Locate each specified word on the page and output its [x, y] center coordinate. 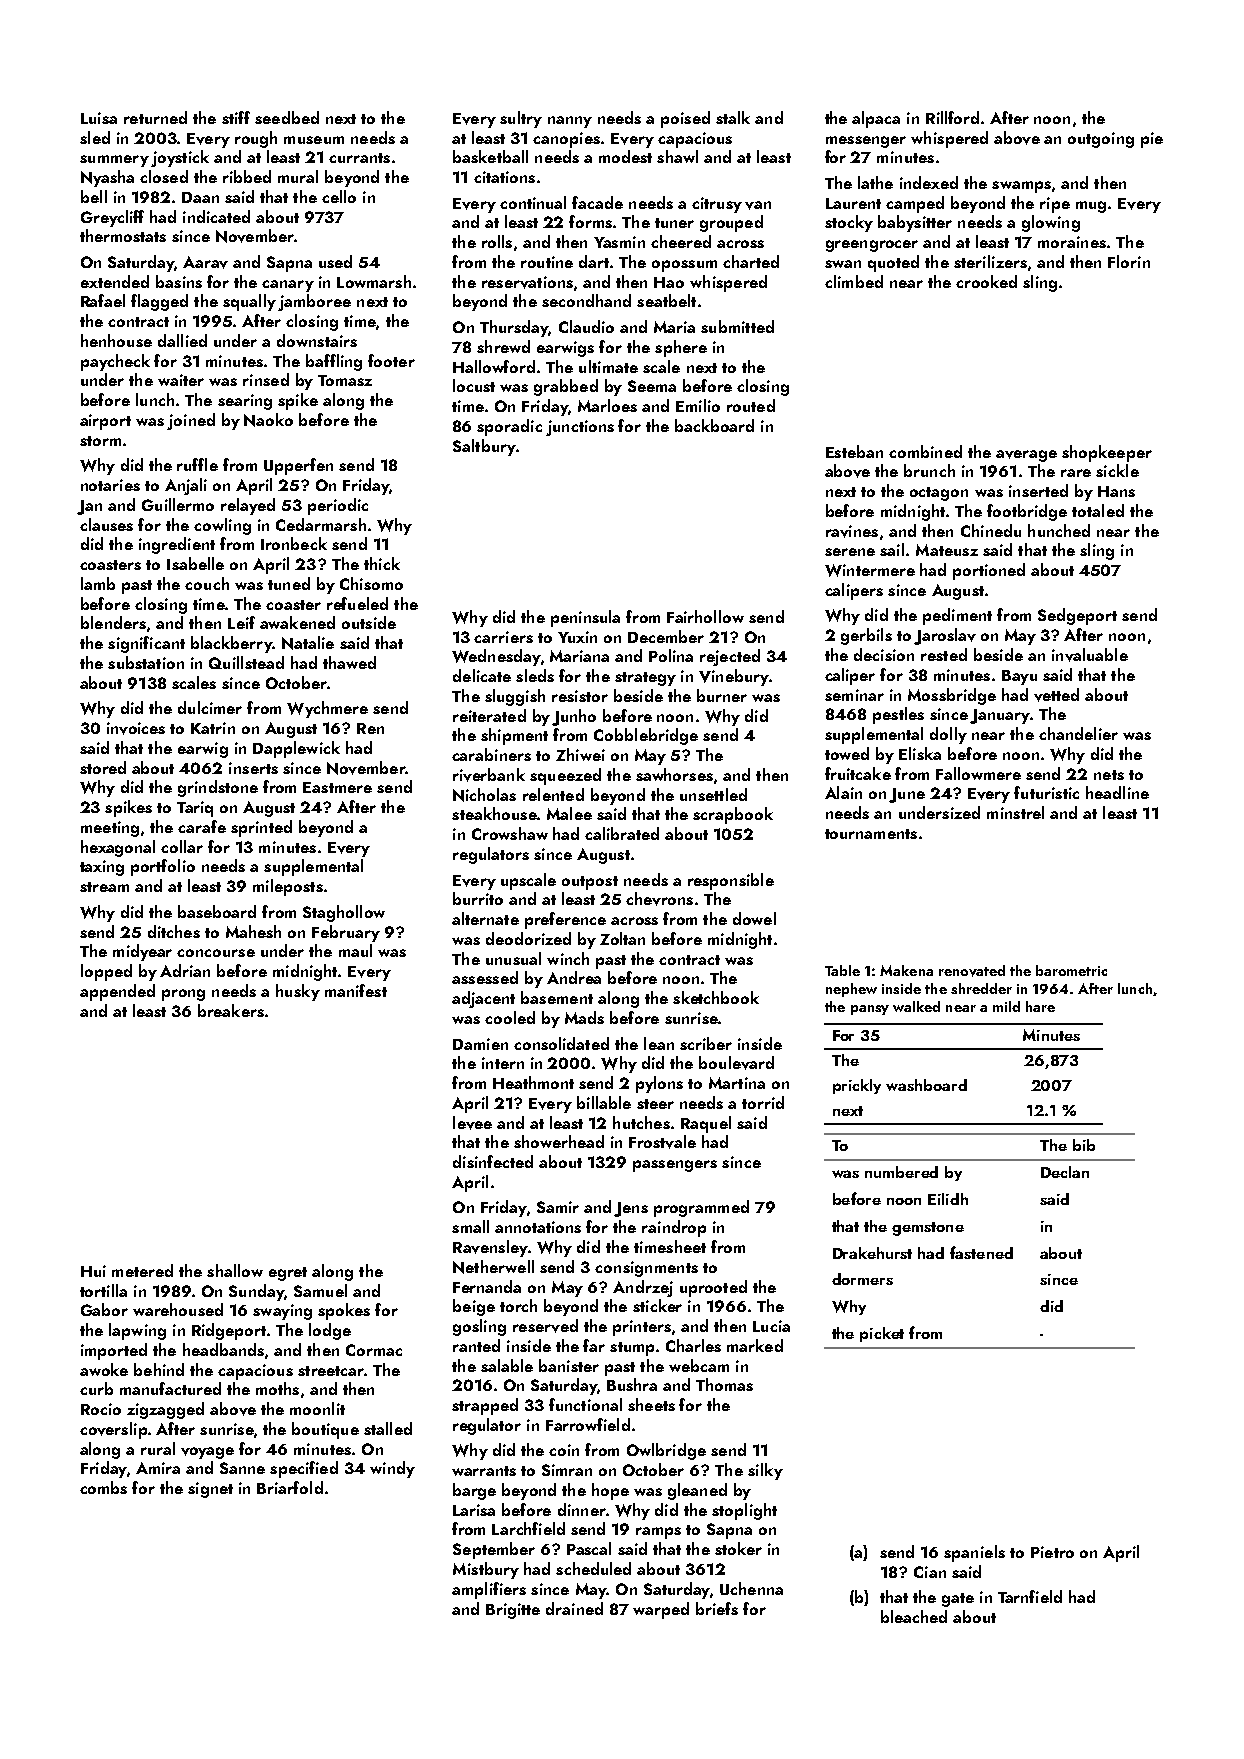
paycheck [115, 362]
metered [142, 1270]
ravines [852, 531]
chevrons [659, 899]
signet [210, 1490]
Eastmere [337, 787]
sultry [521, 119]
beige [474, 1307]
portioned [989, 571]
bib [1084, 1145]
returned [155, 117]
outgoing [1101, 140]
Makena [906, 970]
